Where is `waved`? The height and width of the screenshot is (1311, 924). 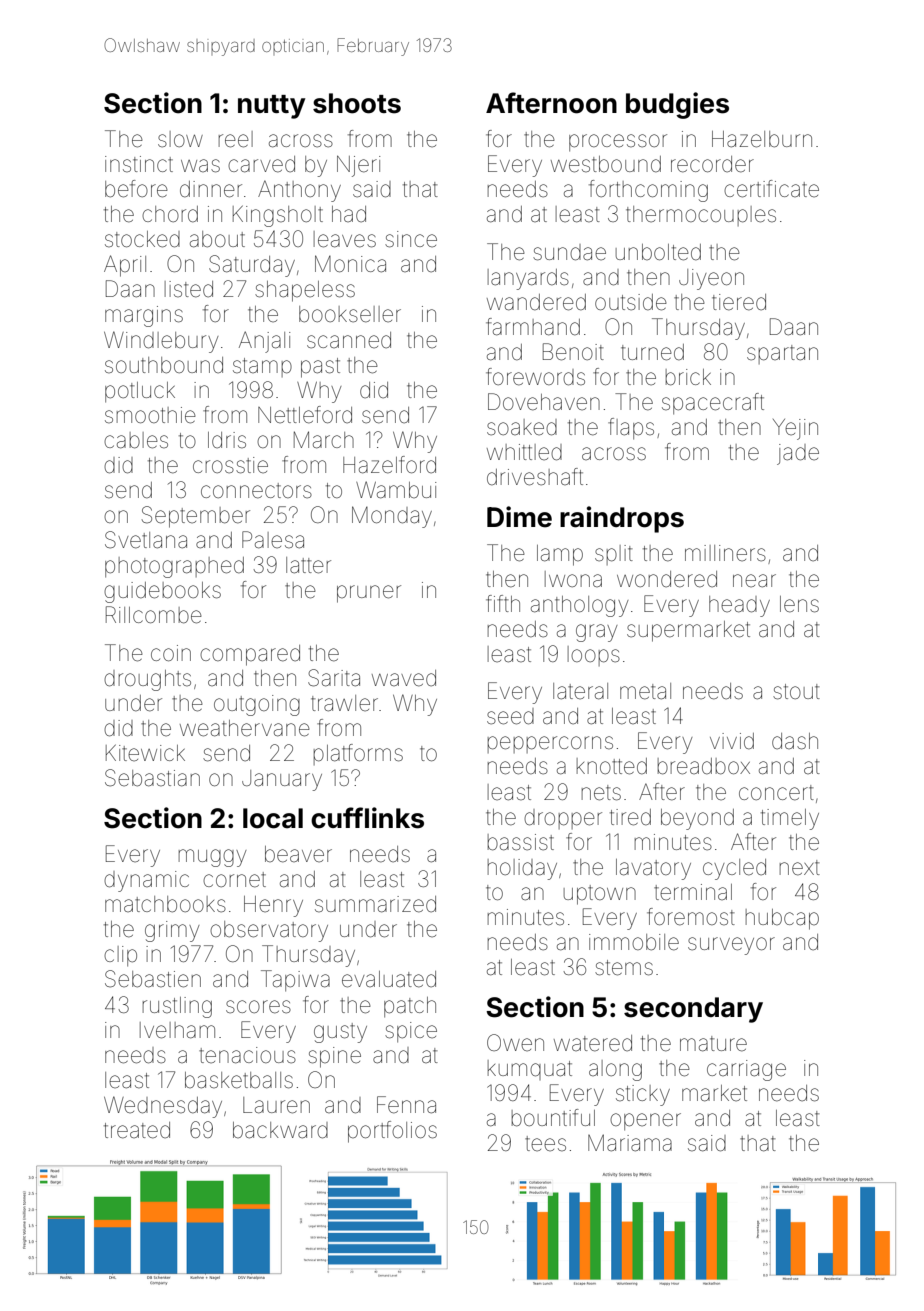
waved is located at coordinates (404, 678).
